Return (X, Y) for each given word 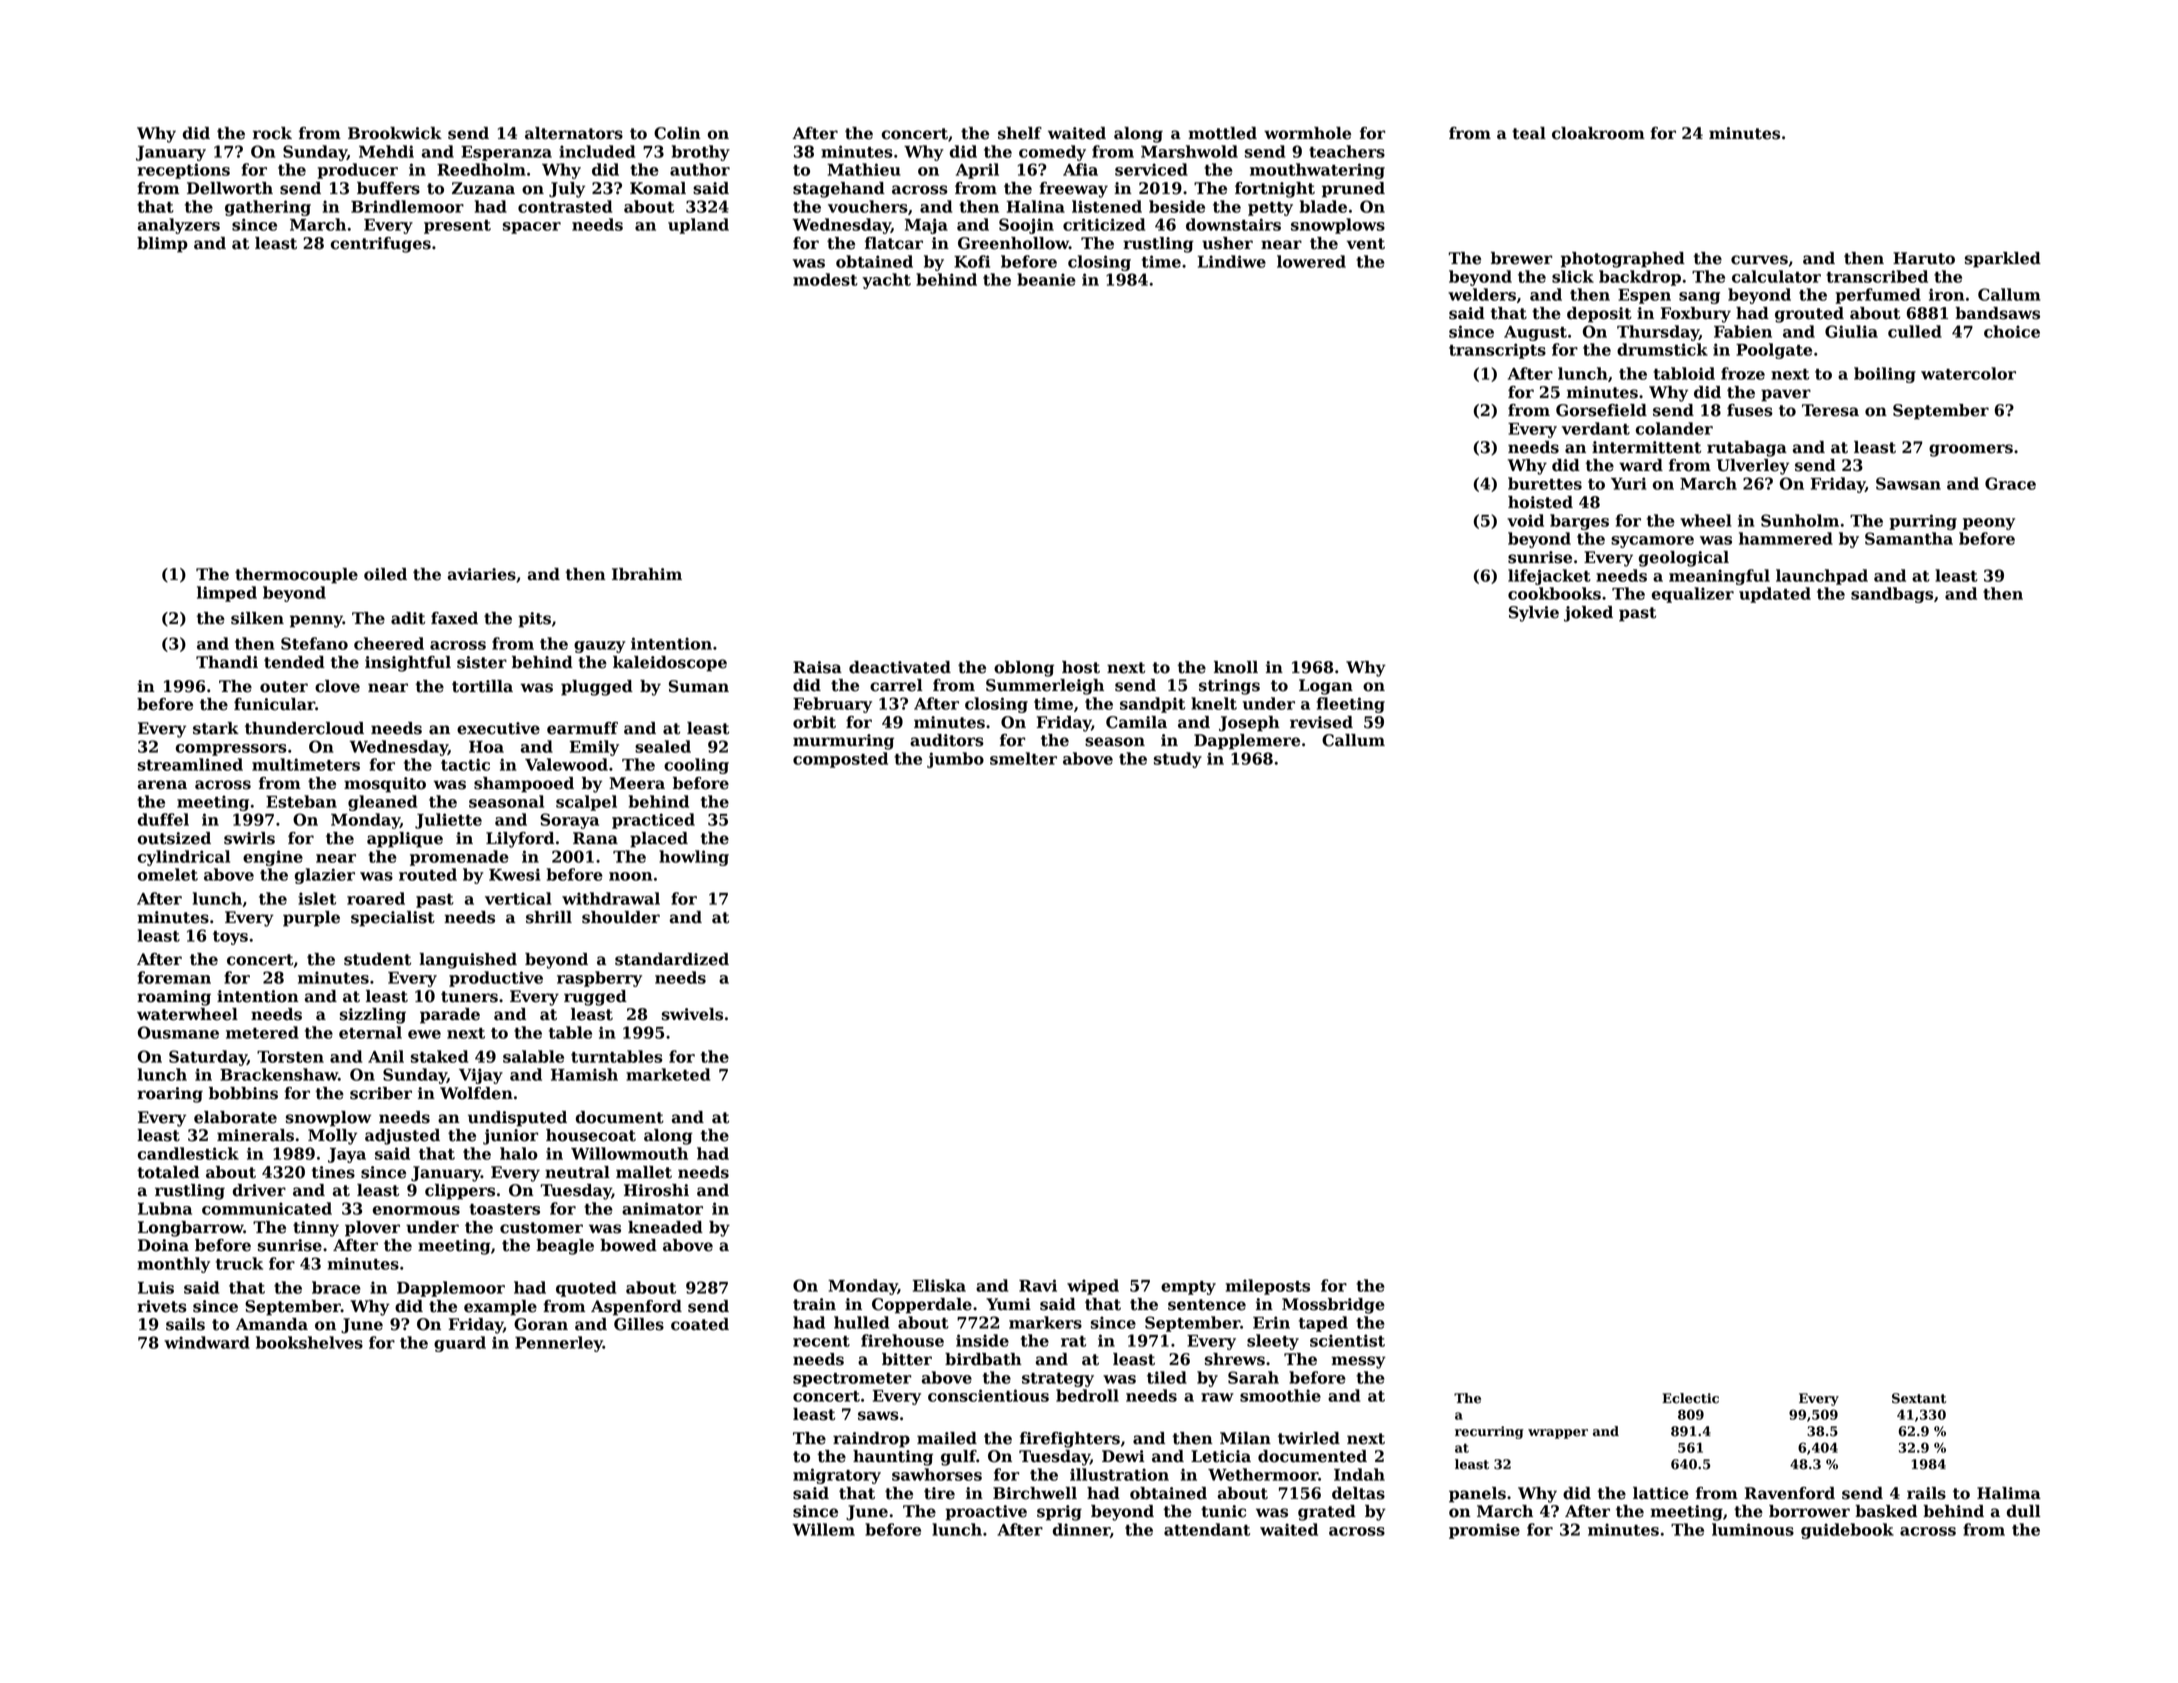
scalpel (586, 803)
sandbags (1892, 595)
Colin (677, 133)
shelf (1020, 133)
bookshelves (309, 1342)
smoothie (1280, 1395)
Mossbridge (1333, 1306)
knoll (1236, 667)
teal (1529, 133)
